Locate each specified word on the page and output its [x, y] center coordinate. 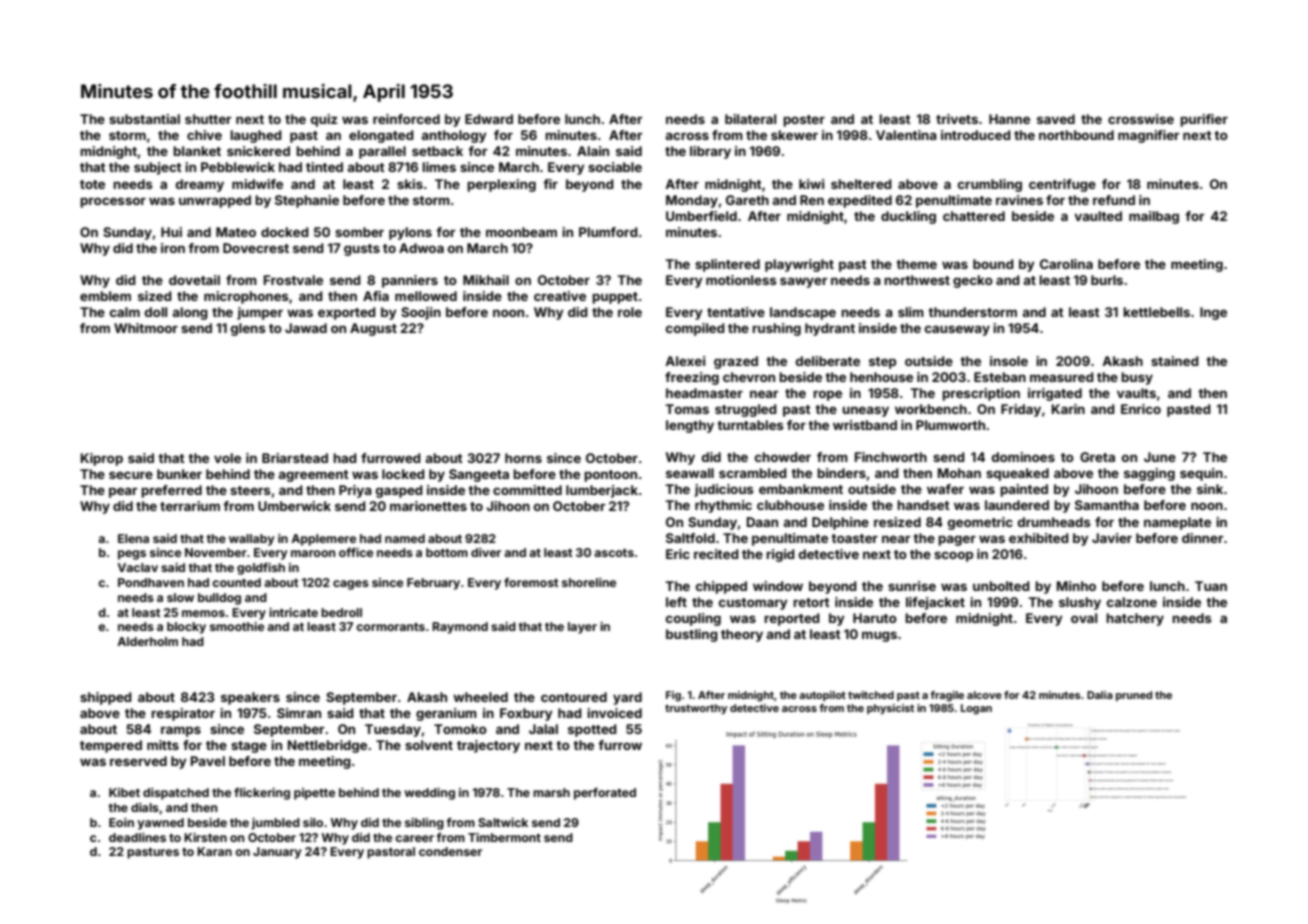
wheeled [480, 697]
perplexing [501, 185]
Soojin [421, 313]
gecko [973, 281]
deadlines [137, 837]
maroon [313, 553]
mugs [879, 636]
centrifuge [1062, 185]
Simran [299, 713]
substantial [144, 119]
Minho [1076, 586]
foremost [531, 582]
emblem [105, 296]
